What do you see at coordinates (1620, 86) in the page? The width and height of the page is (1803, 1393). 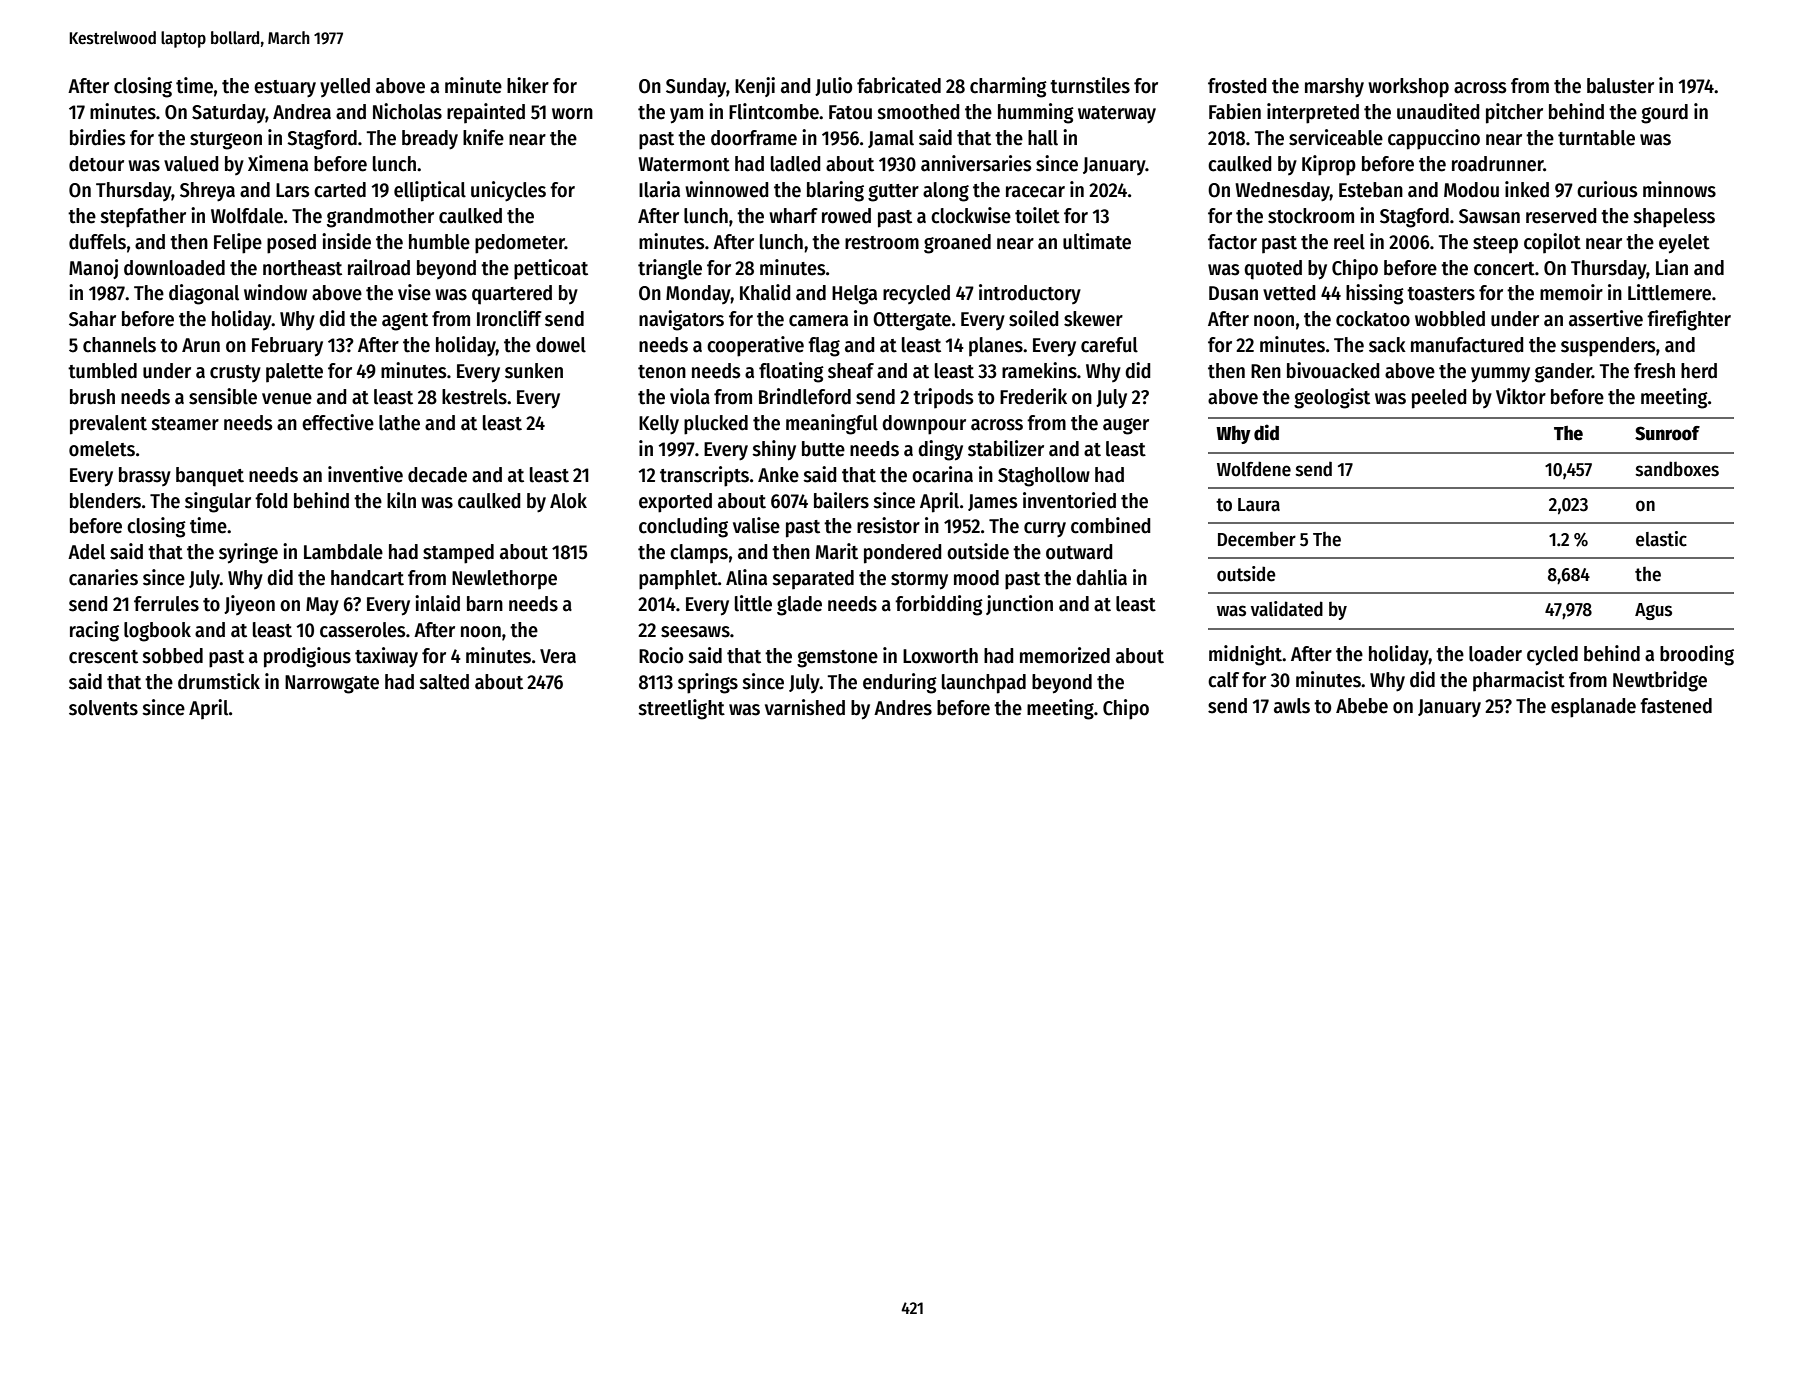 I see `baluster` at bounding box center [1620, 86].
